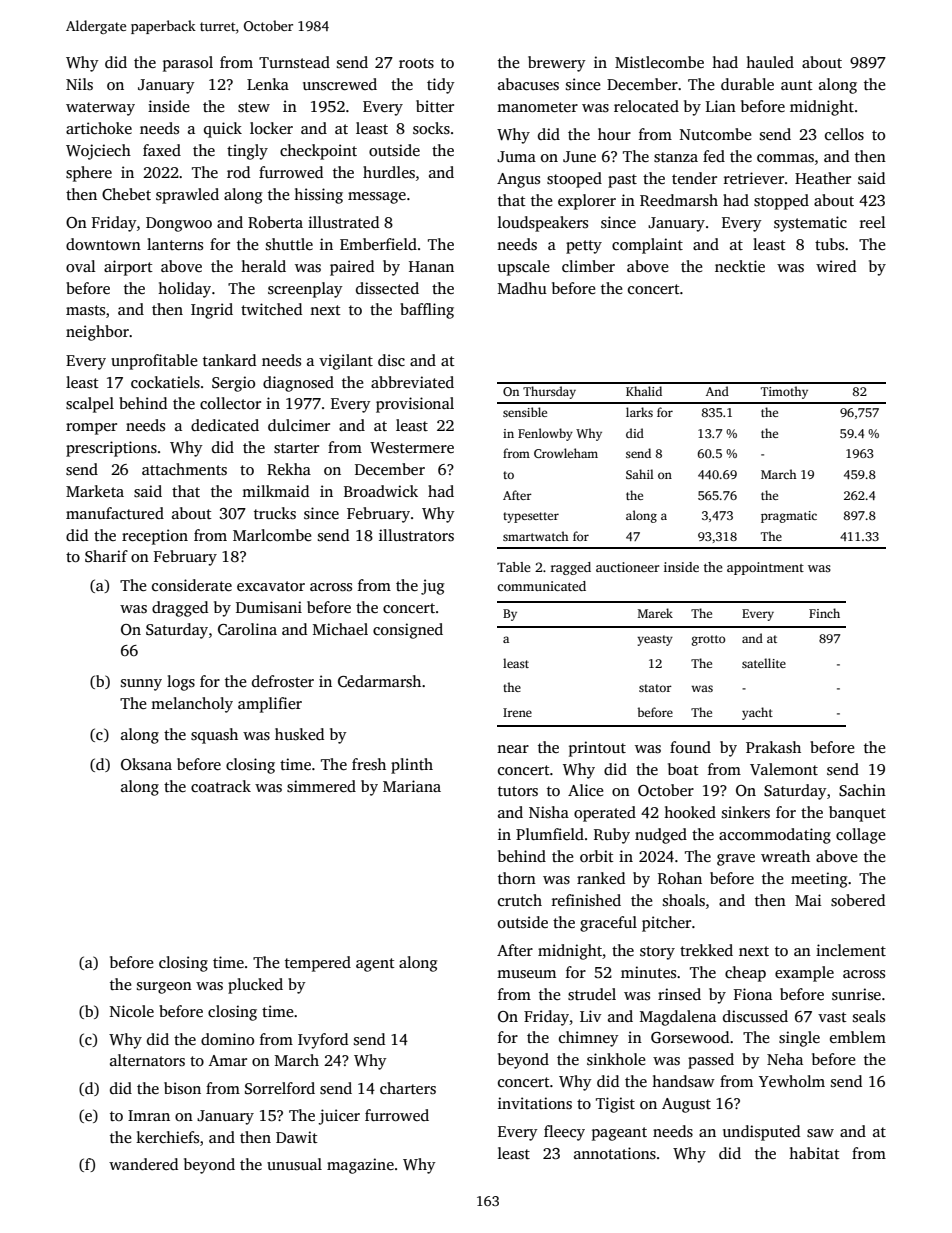  Describe the element at coordinates (321, 786) in the screenshot. I see `simmered` at that location.
